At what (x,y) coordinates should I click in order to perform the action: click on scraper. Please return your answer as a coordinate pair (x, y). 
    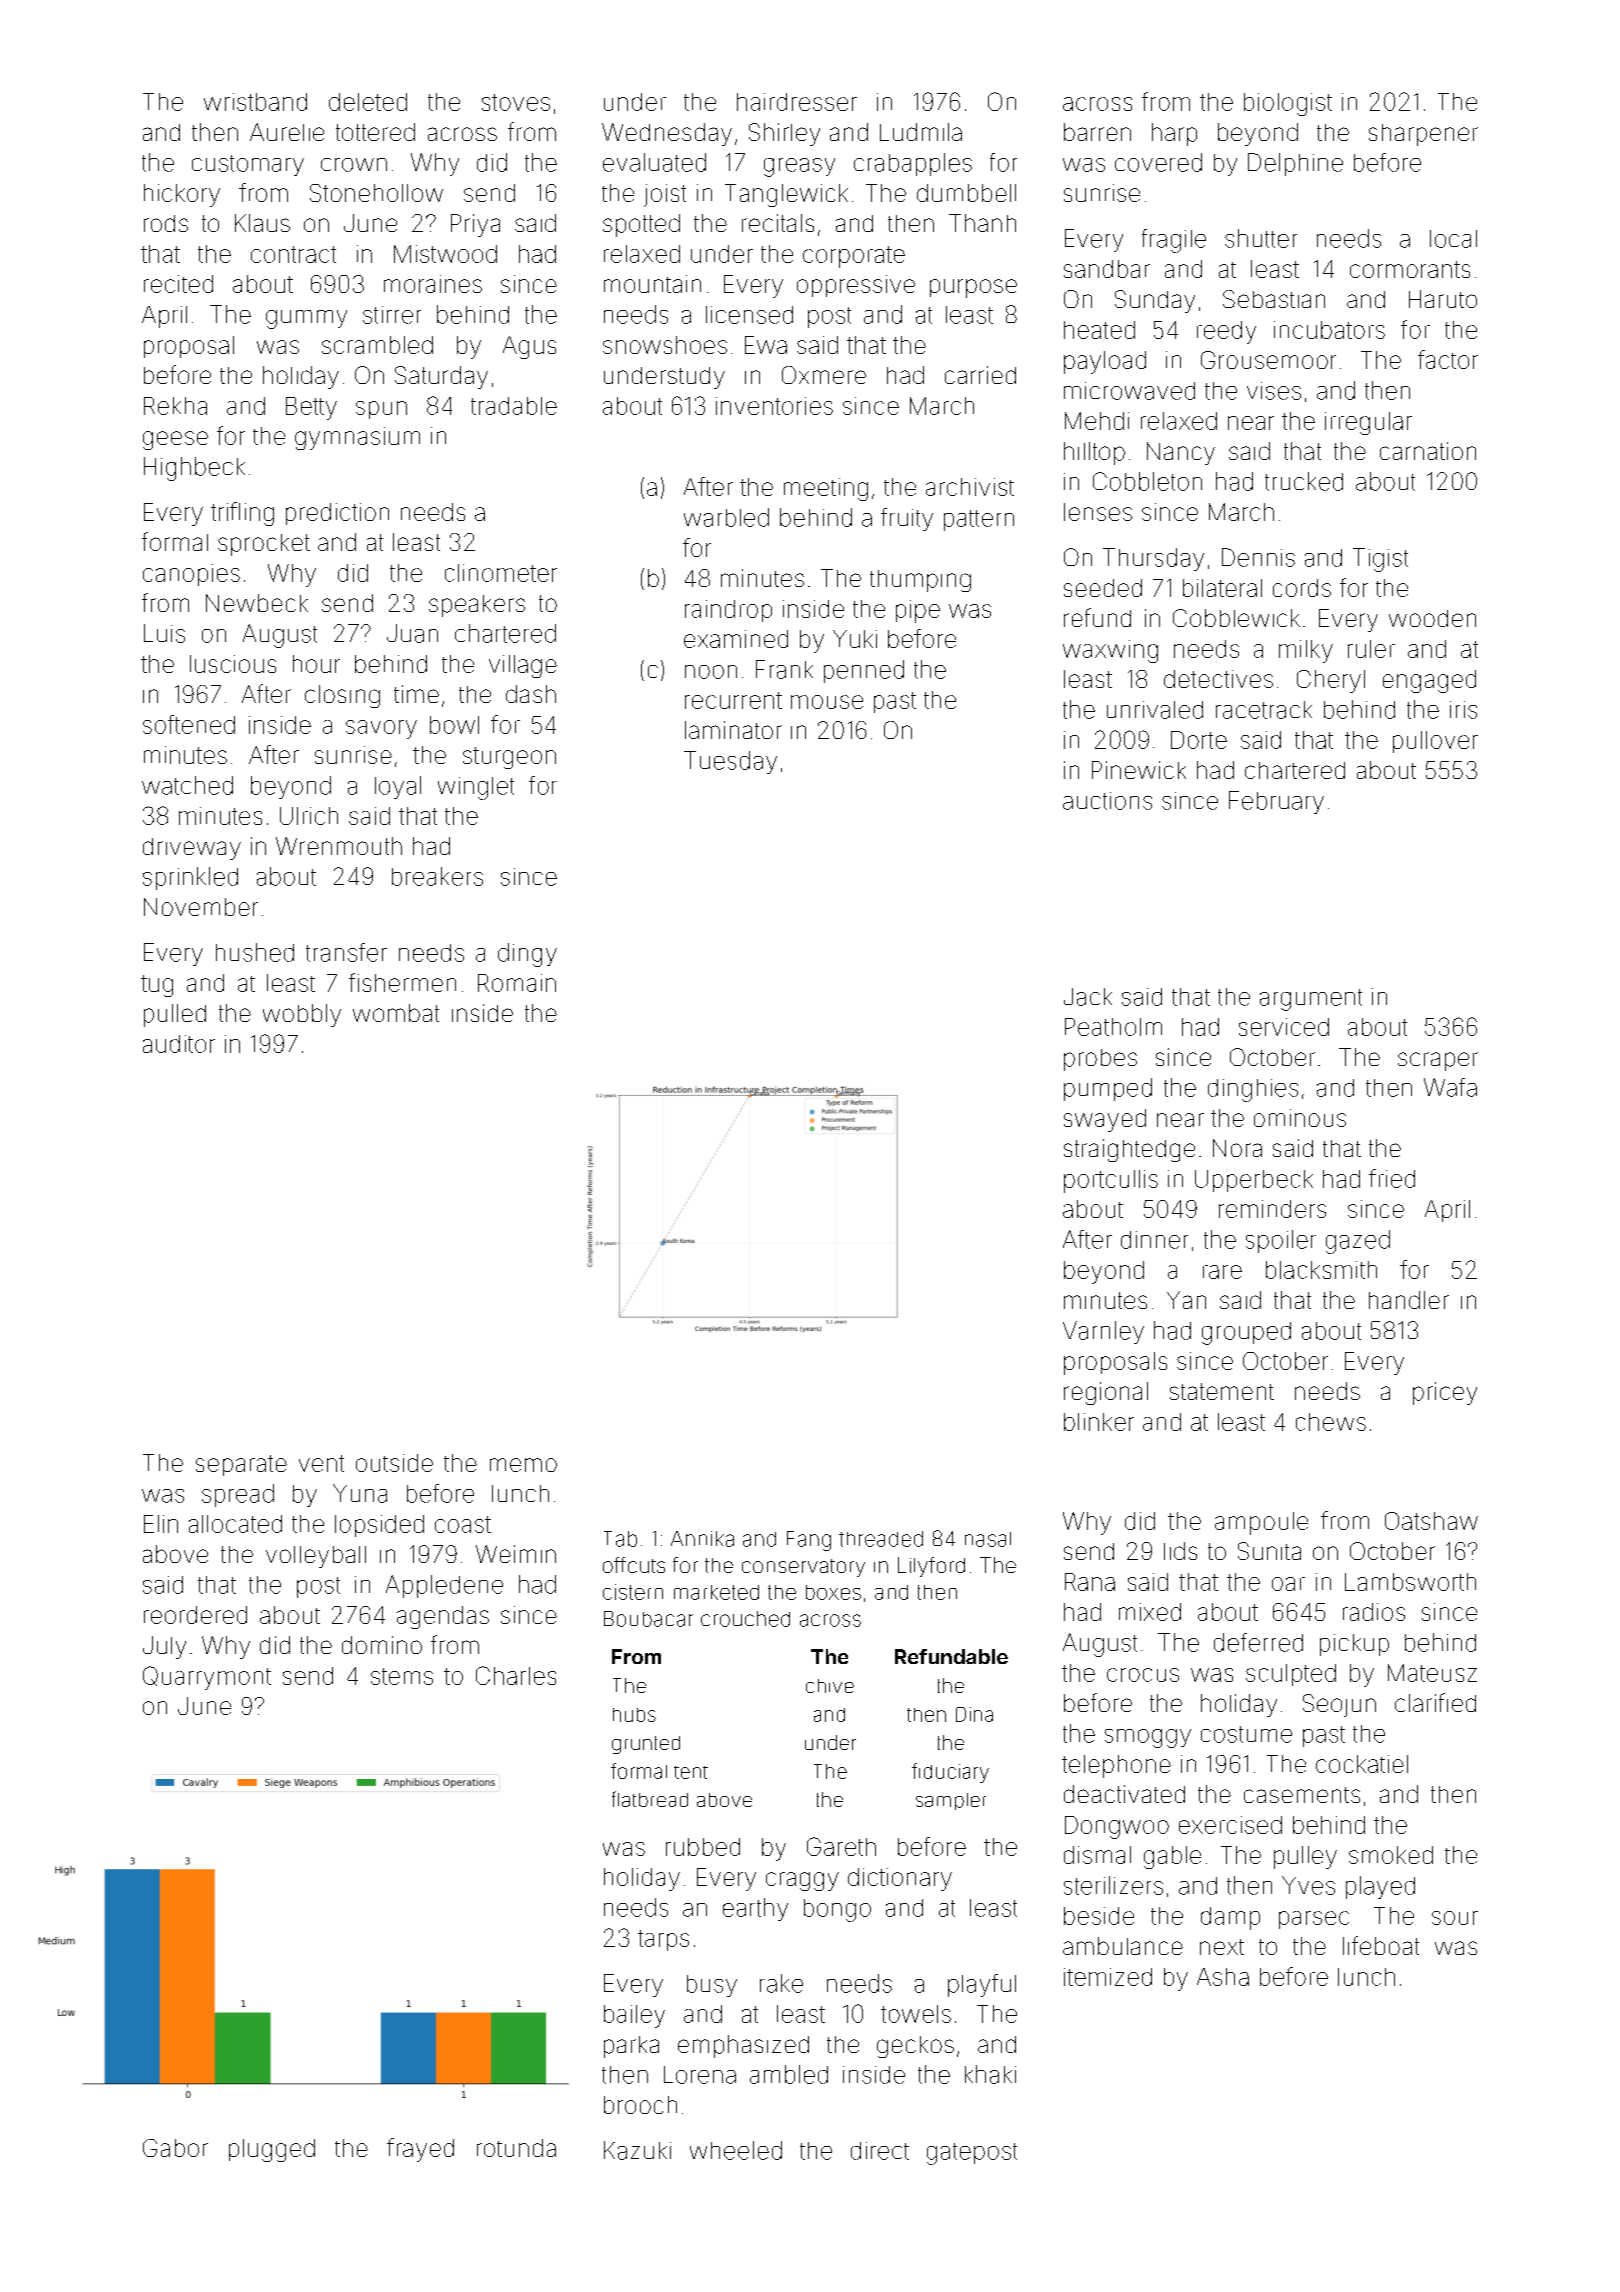
    Looking at the image, I should click on (1438, 1061).
